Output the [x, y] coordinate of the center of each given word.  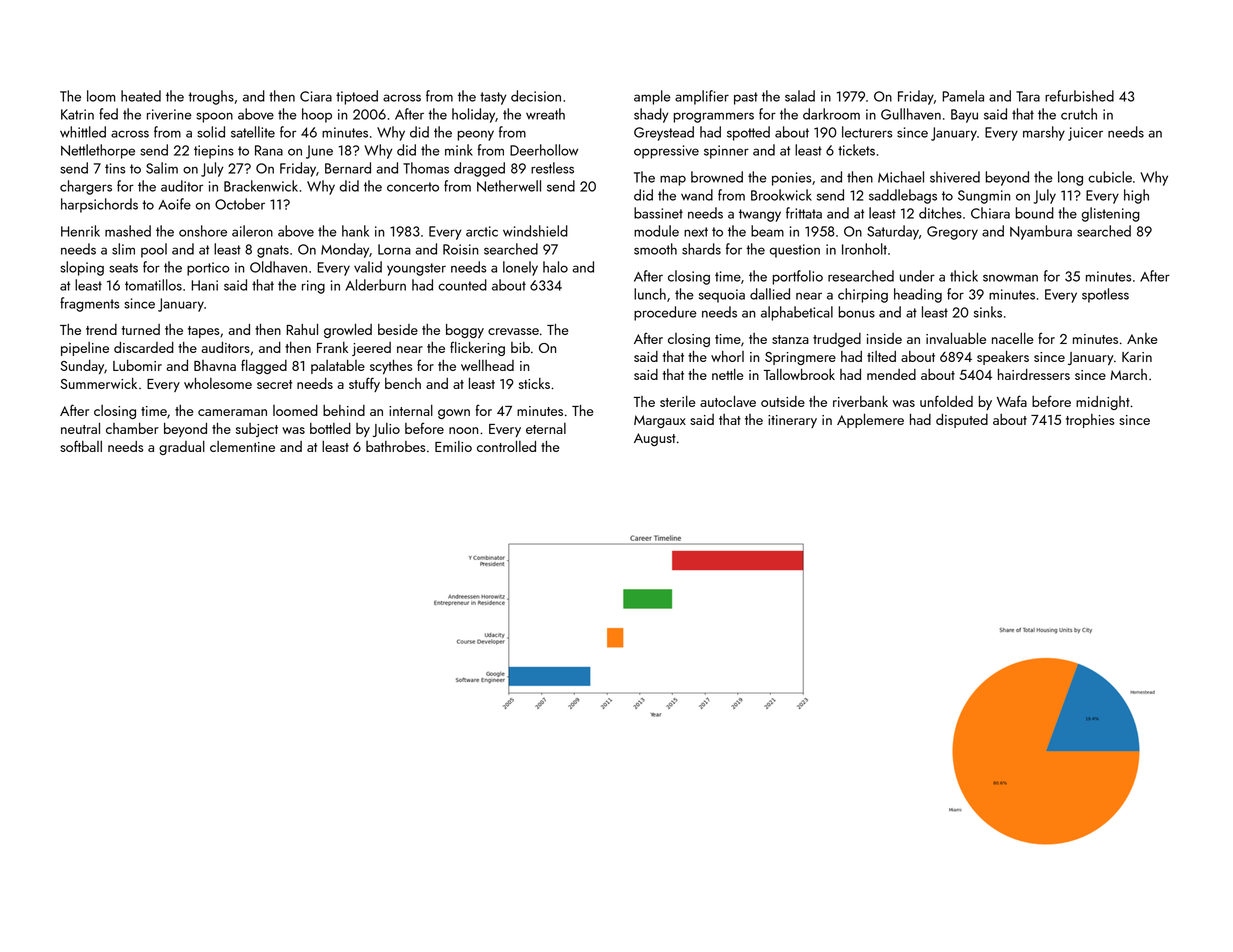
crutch [1079, 114]
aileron [252, 231]
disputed [962, 421]
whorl [727, 356]
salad [800, 96]
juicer [1085, 134]
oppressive [666, 152]
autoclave [728, 401]
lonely [520, 268]
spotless [1105, 295]
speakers [1003, 358]
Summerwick [98, 383]
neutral [80, 428]
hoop [317, 115]
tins [115, 168]
